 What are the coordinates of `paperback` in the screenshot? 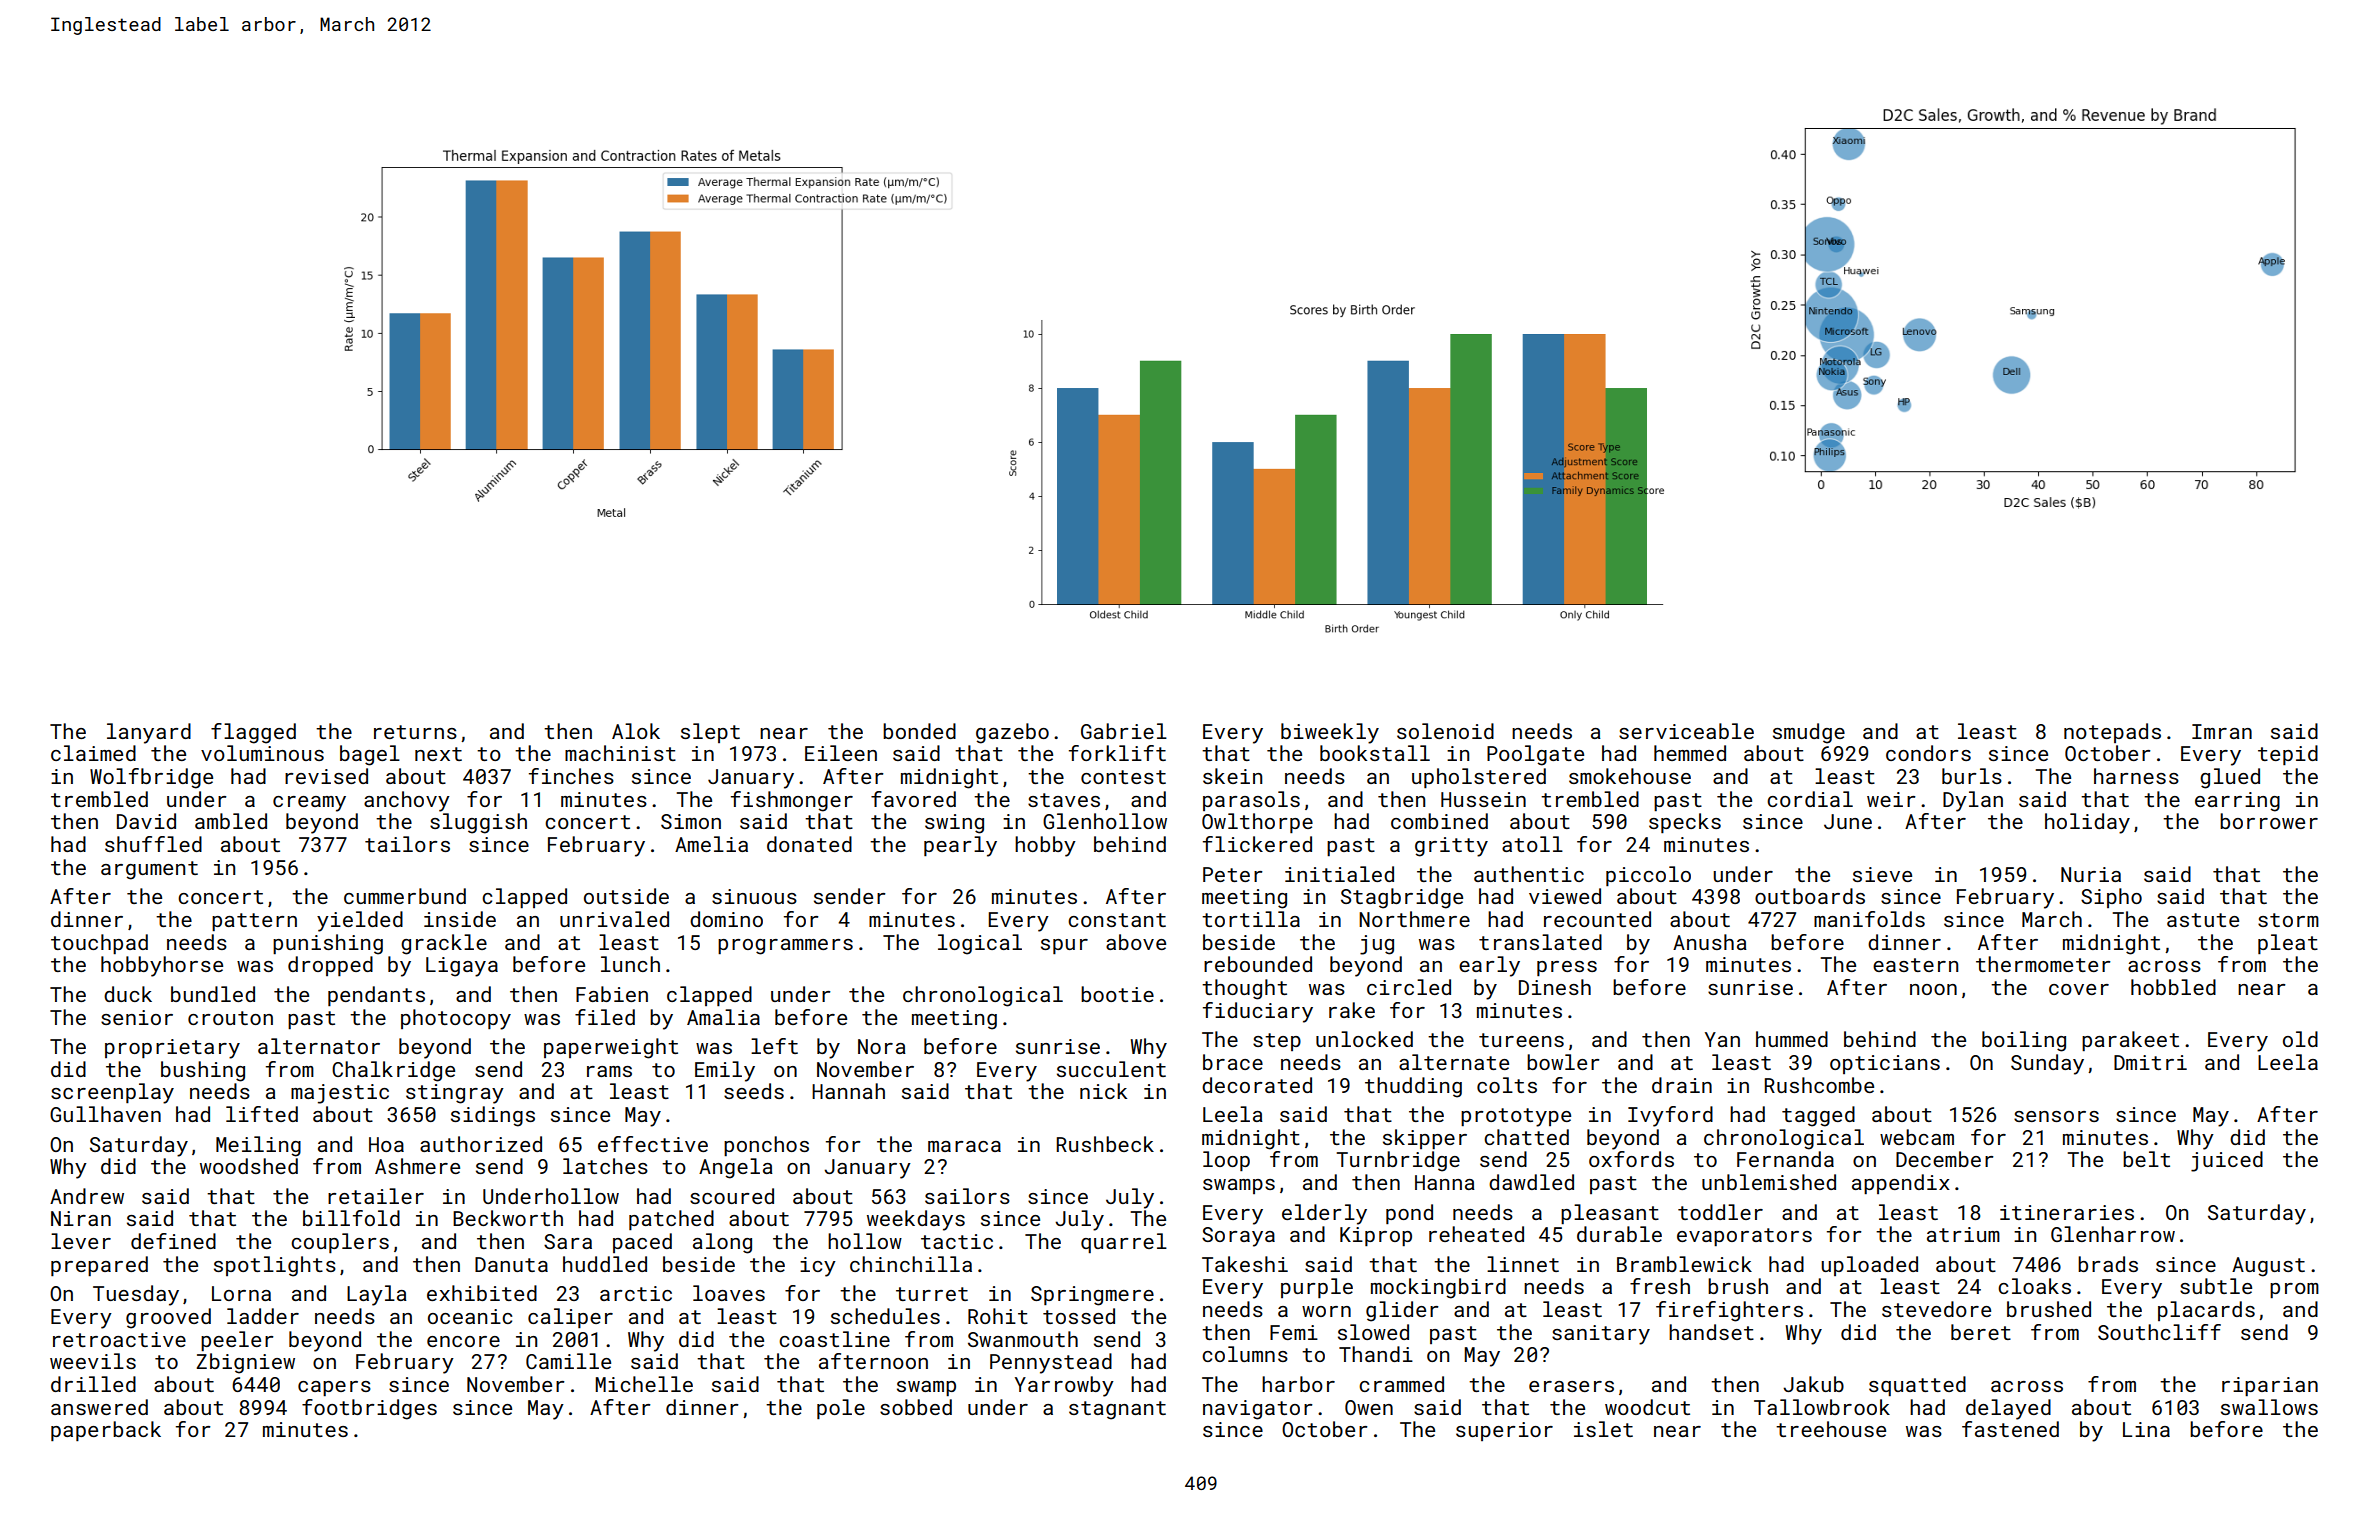 It's located at (106, 1431).
